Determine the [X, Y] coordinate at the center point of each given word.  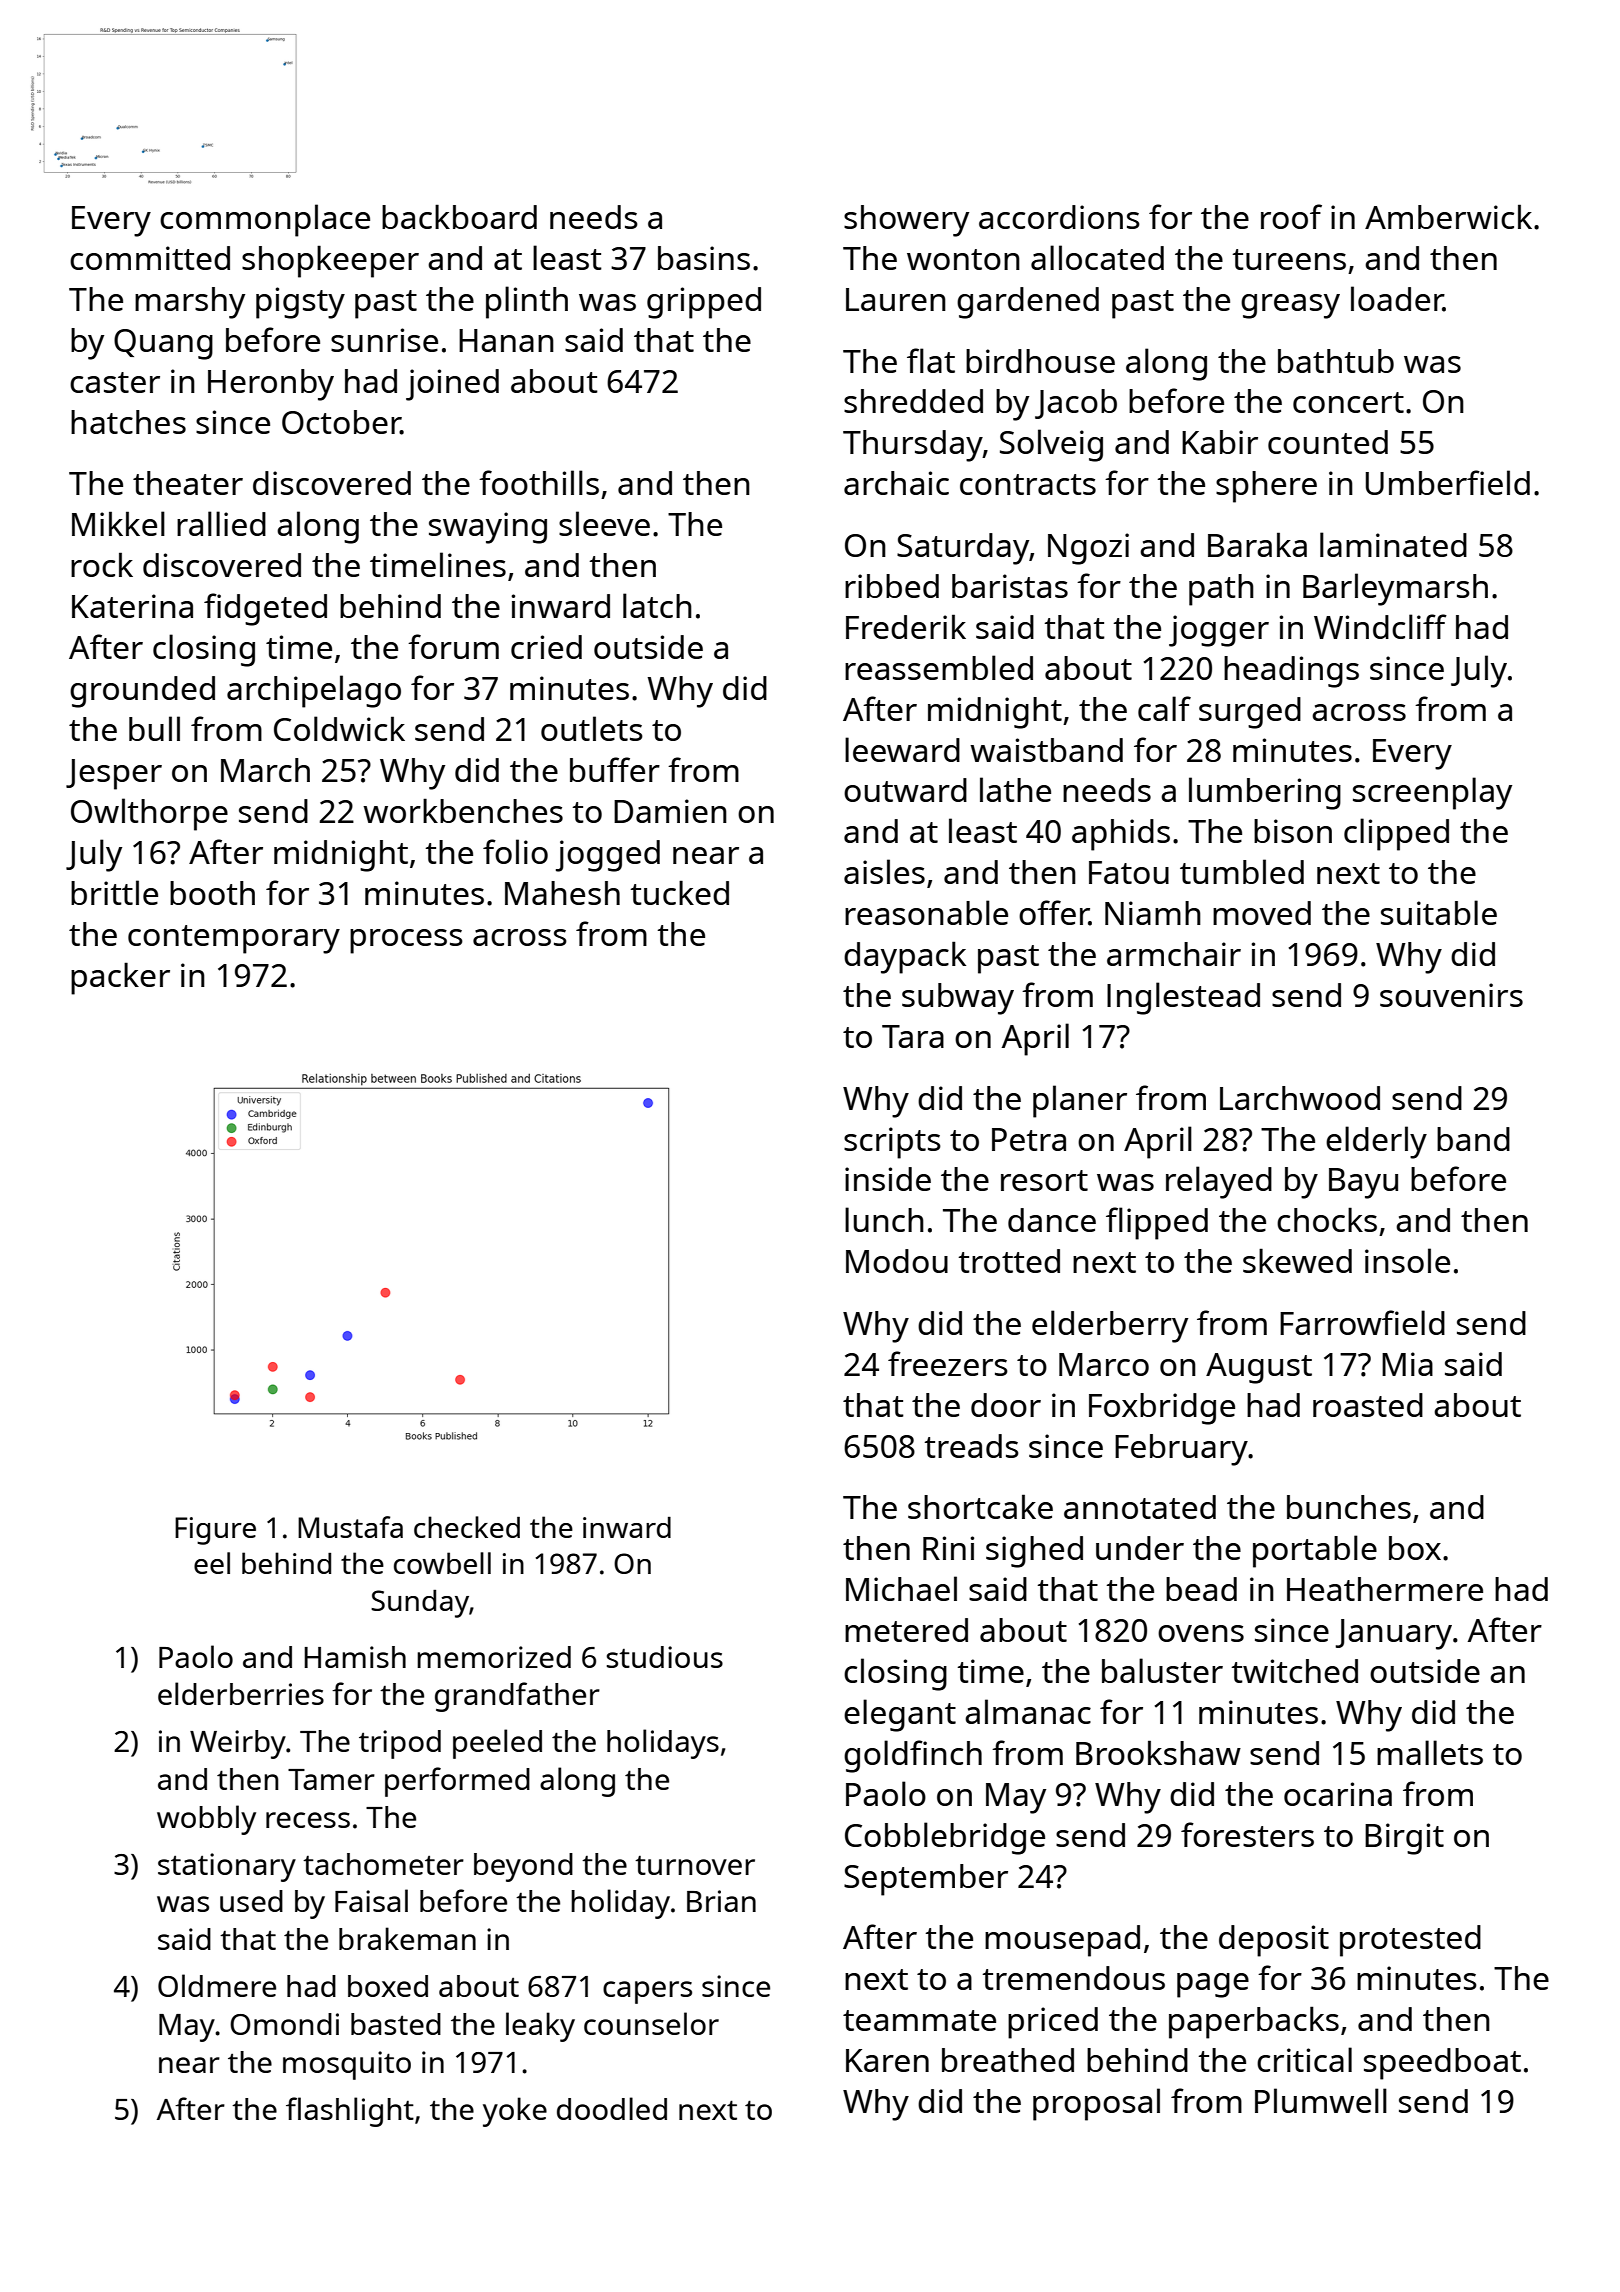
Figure [215, 1531]
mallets [1430, 1752]
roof [1291, 216]
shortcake [980, 1506]
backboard [459, 216]
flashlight [350, 2112]
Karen [887, 2060]
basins [704, 258]
